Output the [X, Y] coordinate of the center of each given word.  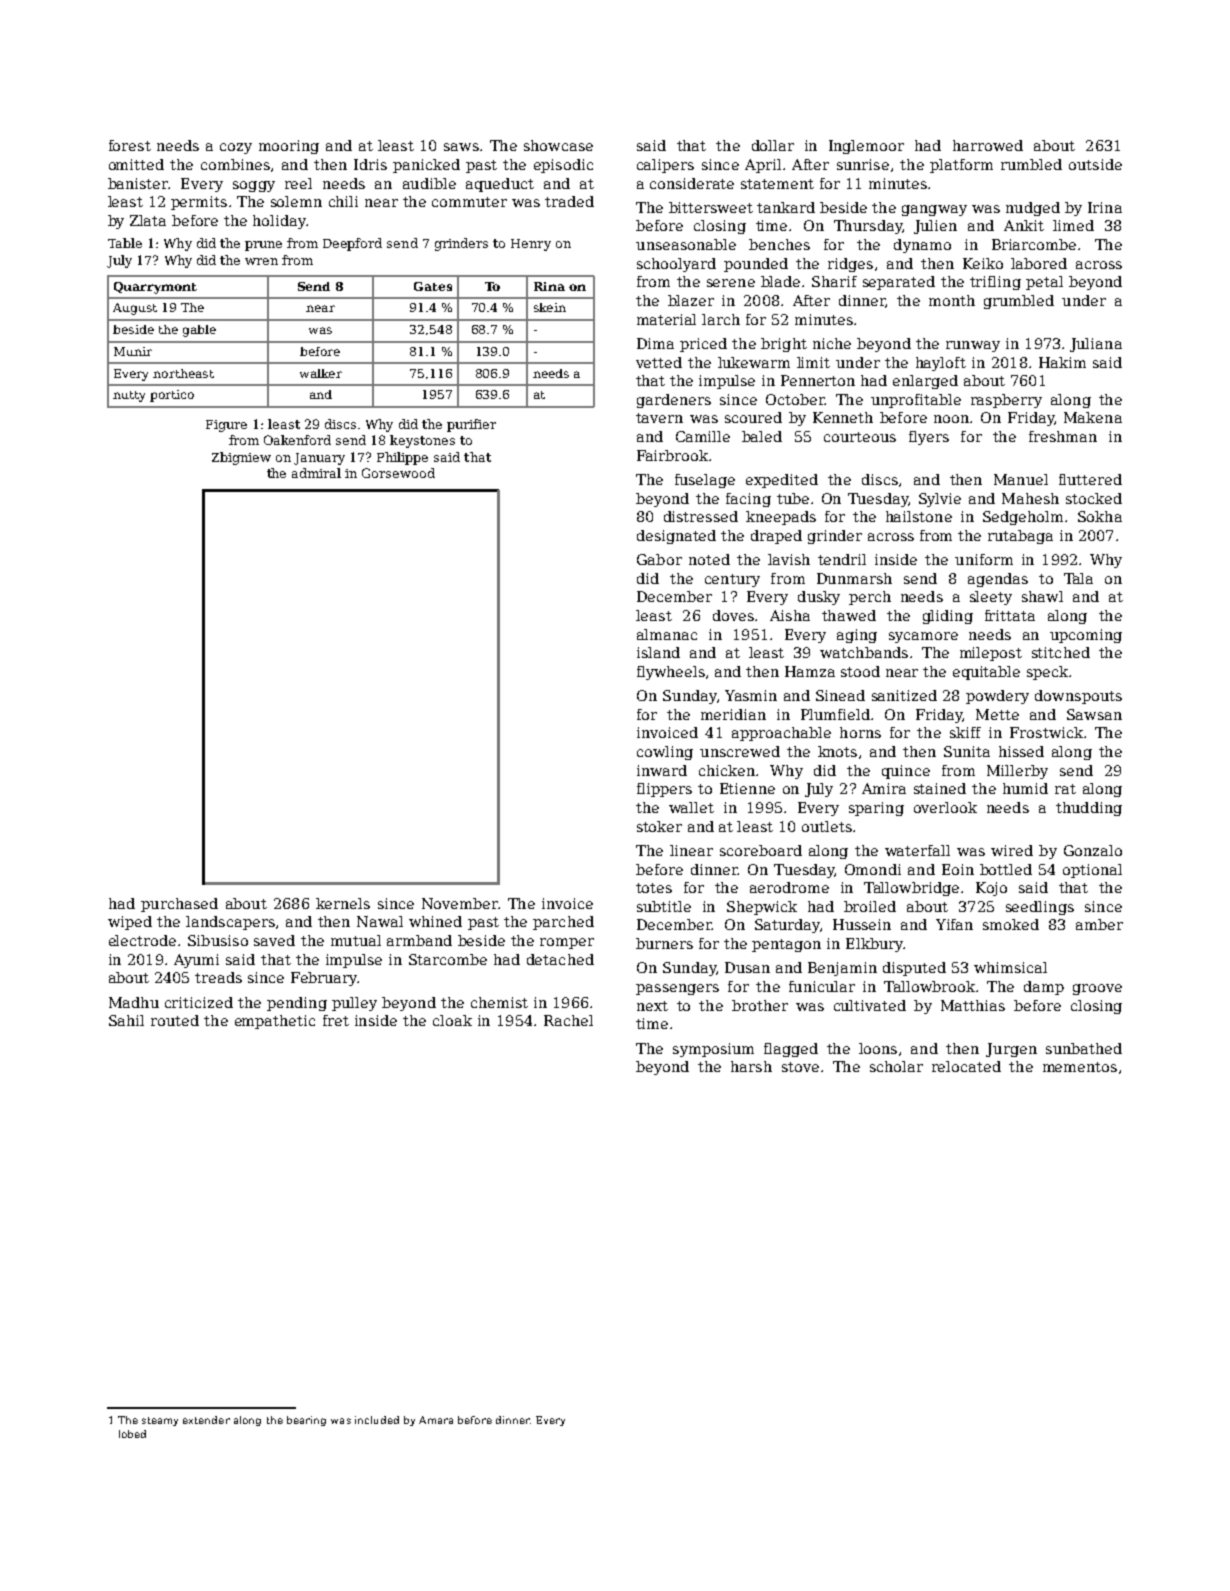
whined [435, 921]
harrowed [988, 145]
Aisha [790, 615]
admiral [316, 473]
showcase [558, 145]
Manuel [1021, 479]
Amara [436, 1420]
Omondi [873, 869]
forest [130, 145]
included [377, 1420]
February [324, 979]
